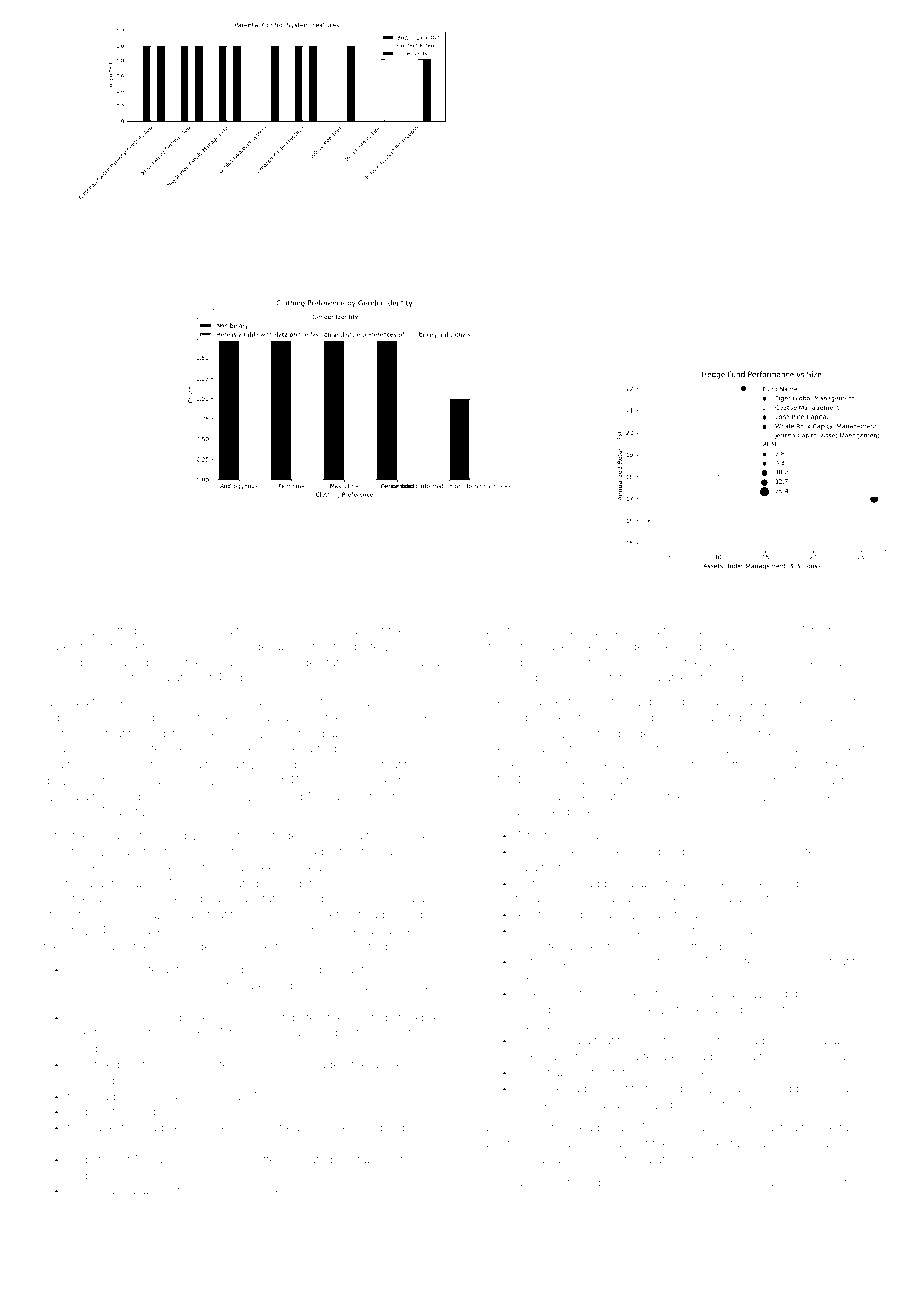  I want to click on tiara, so click(377, 836).
